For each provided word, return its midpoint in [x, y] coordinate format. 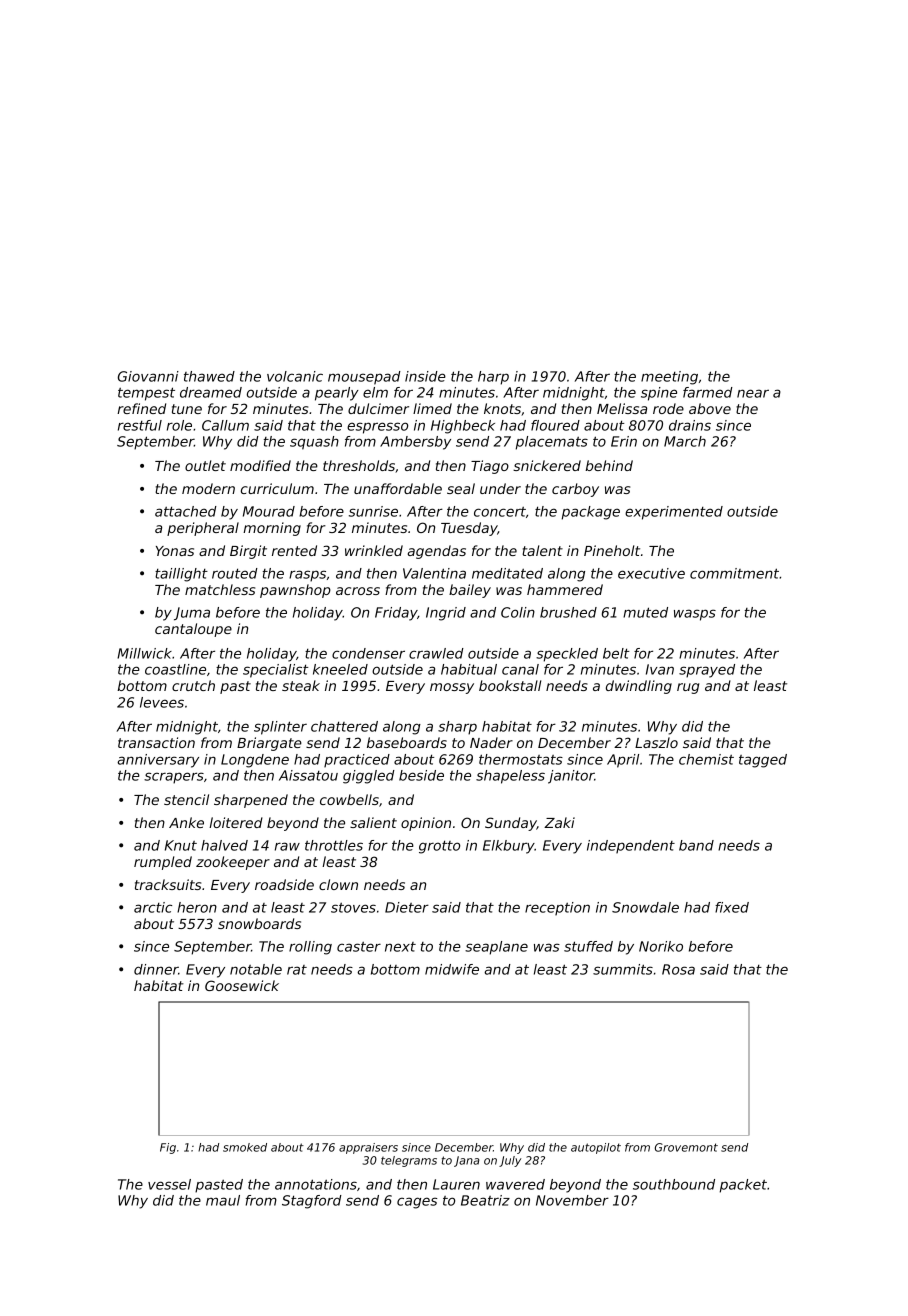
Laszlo [656, 742]
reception [557, 909]
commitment [734, 573]
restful [140, 425]
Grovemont [686, 1147]
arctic [153, 907]
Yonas [175, 551]
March [685, 441]
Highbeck [463, 427]
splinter [280, 728]
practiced [357, 761]
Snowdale [645, 907]
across [358, 591]
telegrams [409, 1161]
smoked [245, 1147]
